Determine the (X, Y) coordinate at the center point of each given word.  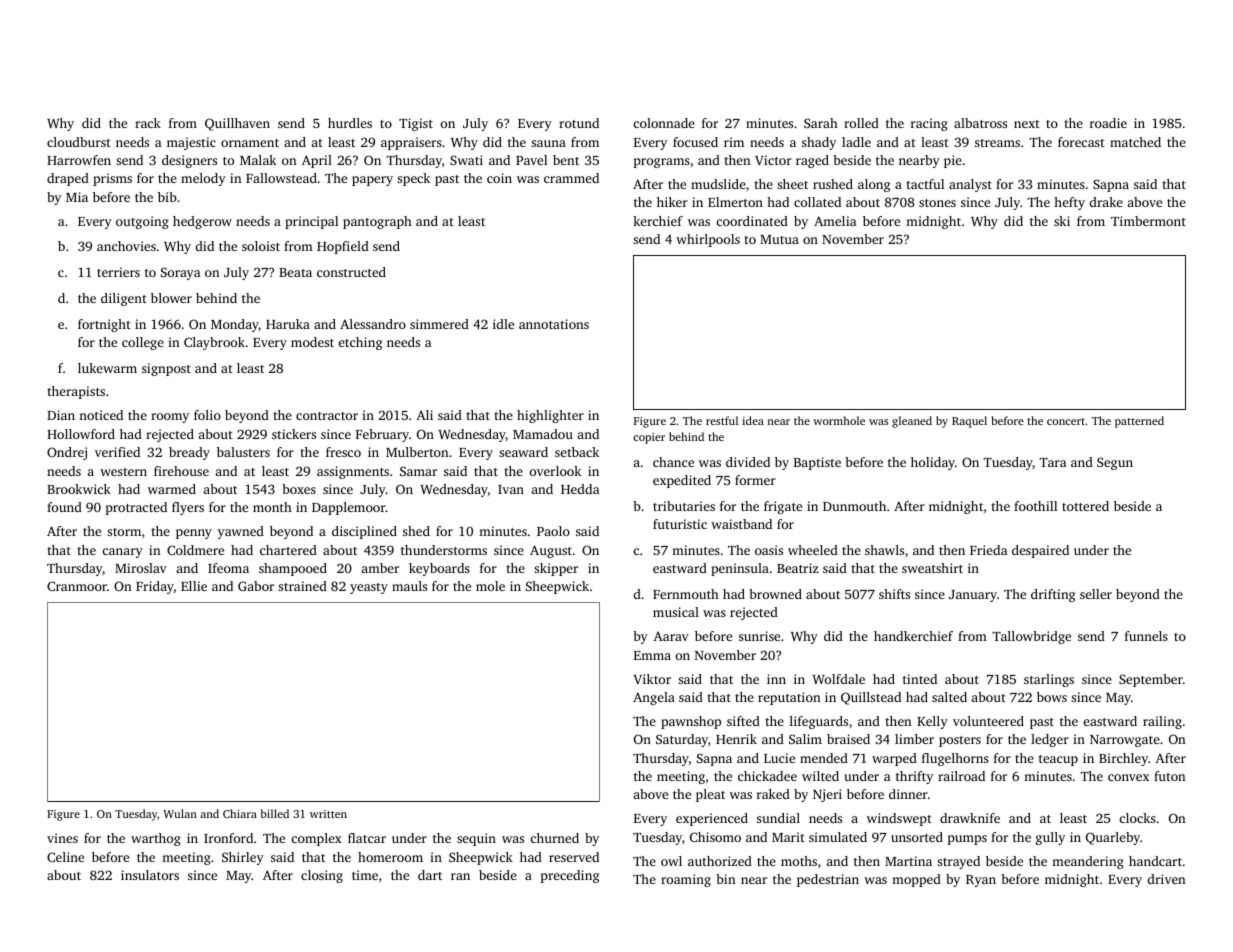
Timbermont (1148, 221)
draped (68, 179)
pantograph (377, 222)
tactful (925, 184)
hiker (672, 202)
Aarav (671, 636)
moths (799, 861)
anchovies (126, 246)
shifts (894, 594)
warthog (156, 839)
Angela (654, 698)
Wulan (180, 813)
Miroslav (141, 568)
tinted (920, 679)
